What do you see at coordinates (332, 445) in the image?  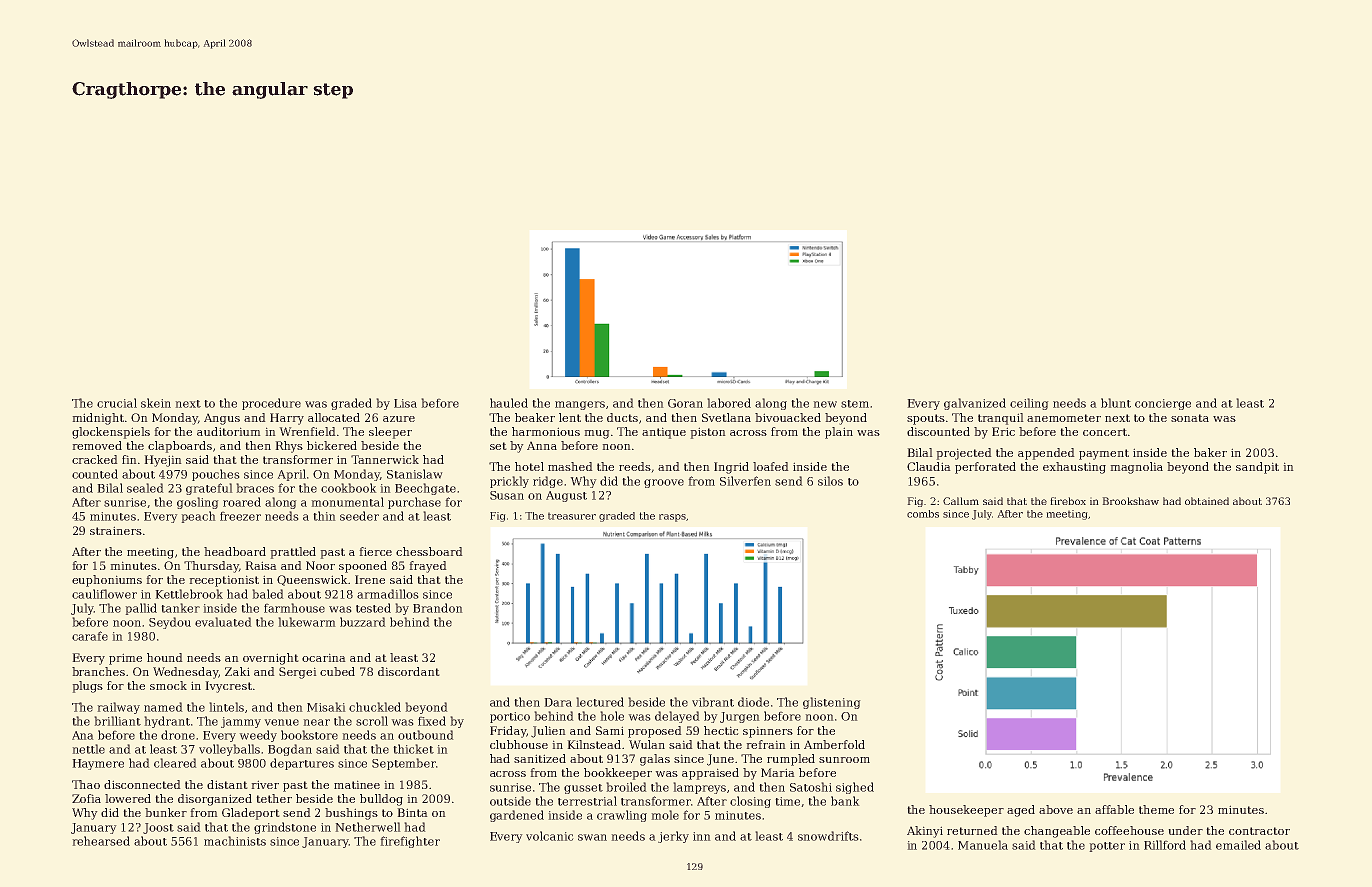 I see `bickered` at bounding box center [332, 445].
